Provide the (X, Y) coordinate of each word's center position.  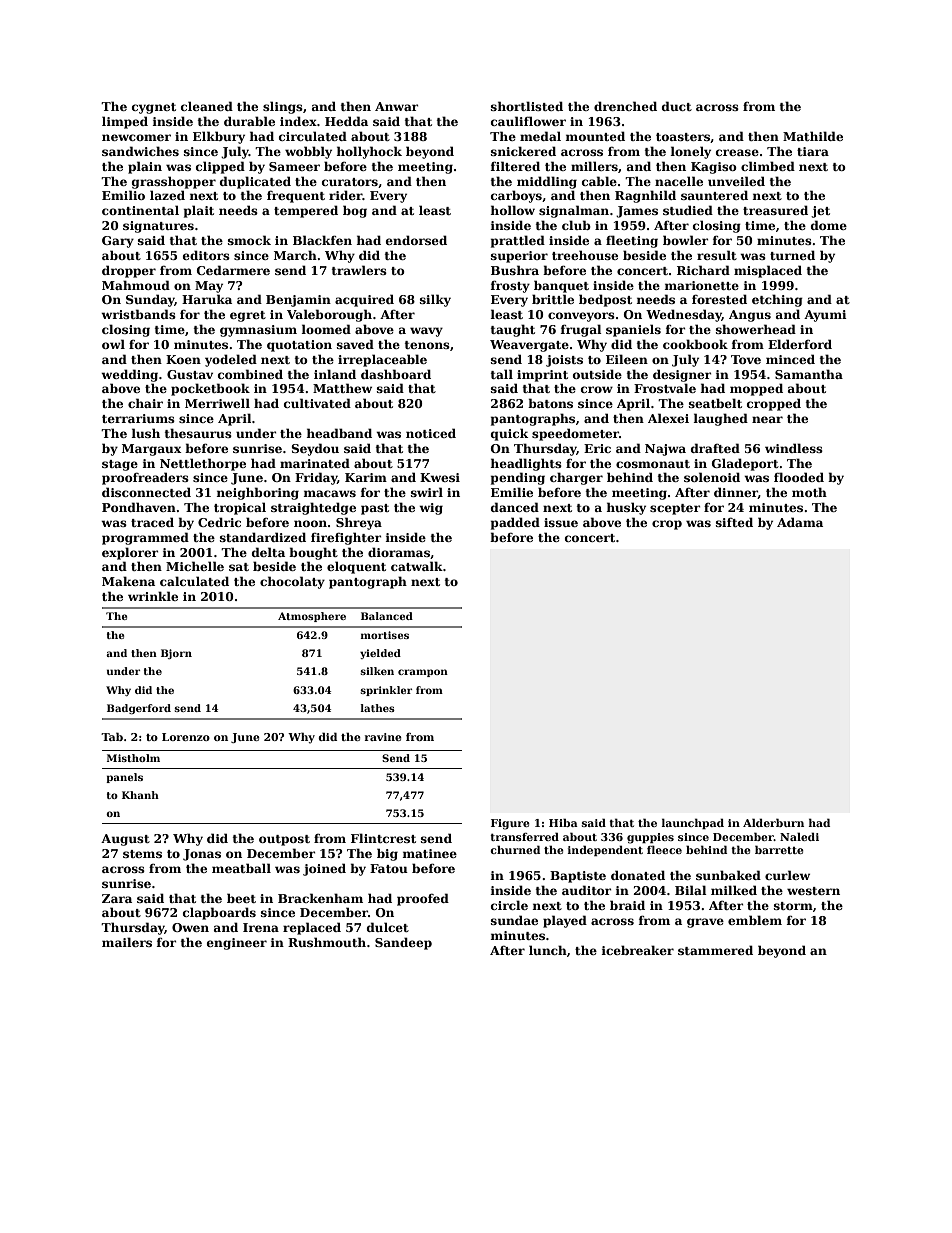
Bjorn (176, 654)
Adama (800, 522)
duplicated (255, 182)
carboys (516, 196)
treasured (775, 210)
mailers (127, 942)
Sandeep (403, 943)
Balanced (387, 616)
